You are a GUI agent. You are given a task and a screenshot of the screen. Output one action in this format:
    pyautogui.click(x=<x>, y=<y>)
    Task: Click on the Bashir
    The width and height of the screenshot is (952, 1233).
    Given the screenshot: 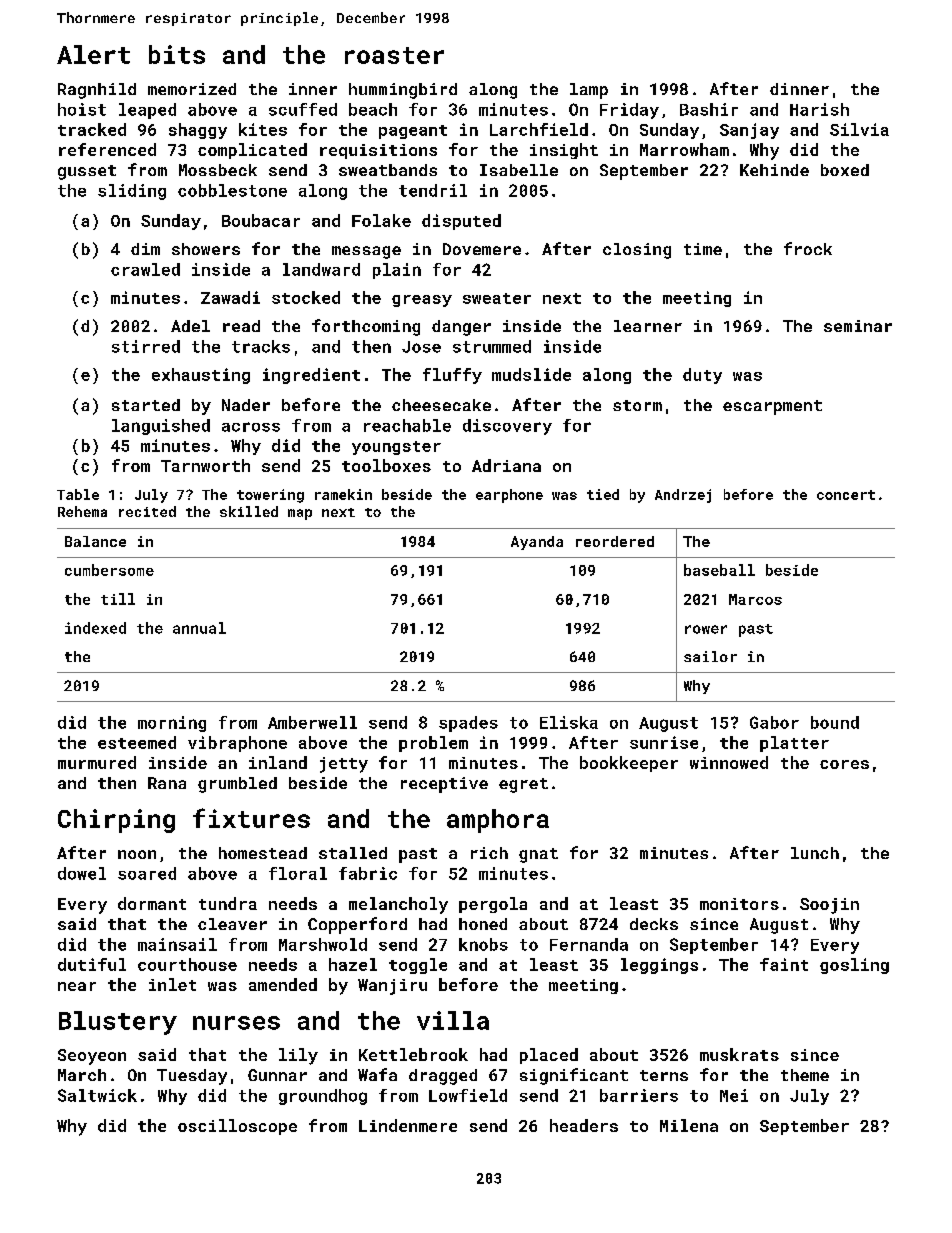 What is the action you would take?
    pyautogui.click(x=709, y=109)
